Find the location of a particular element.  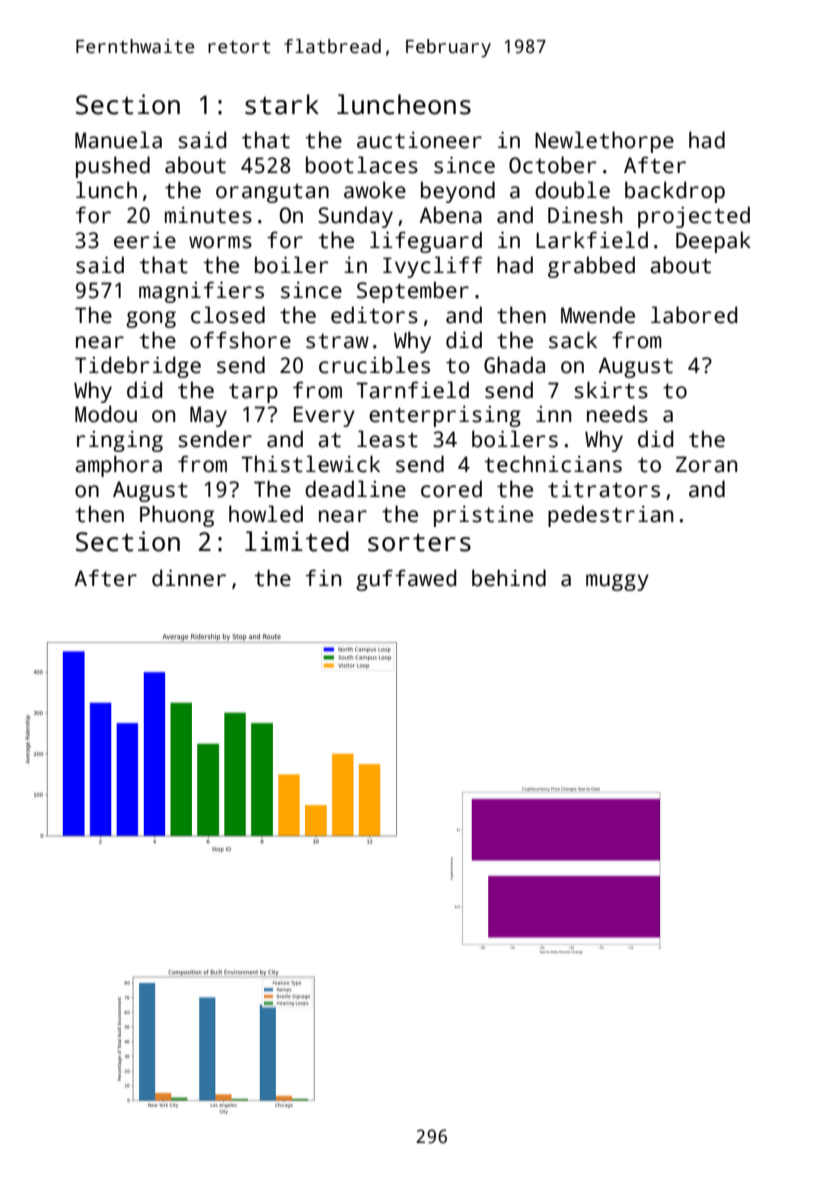

auctioneer is located at coordinates (419, 140).
